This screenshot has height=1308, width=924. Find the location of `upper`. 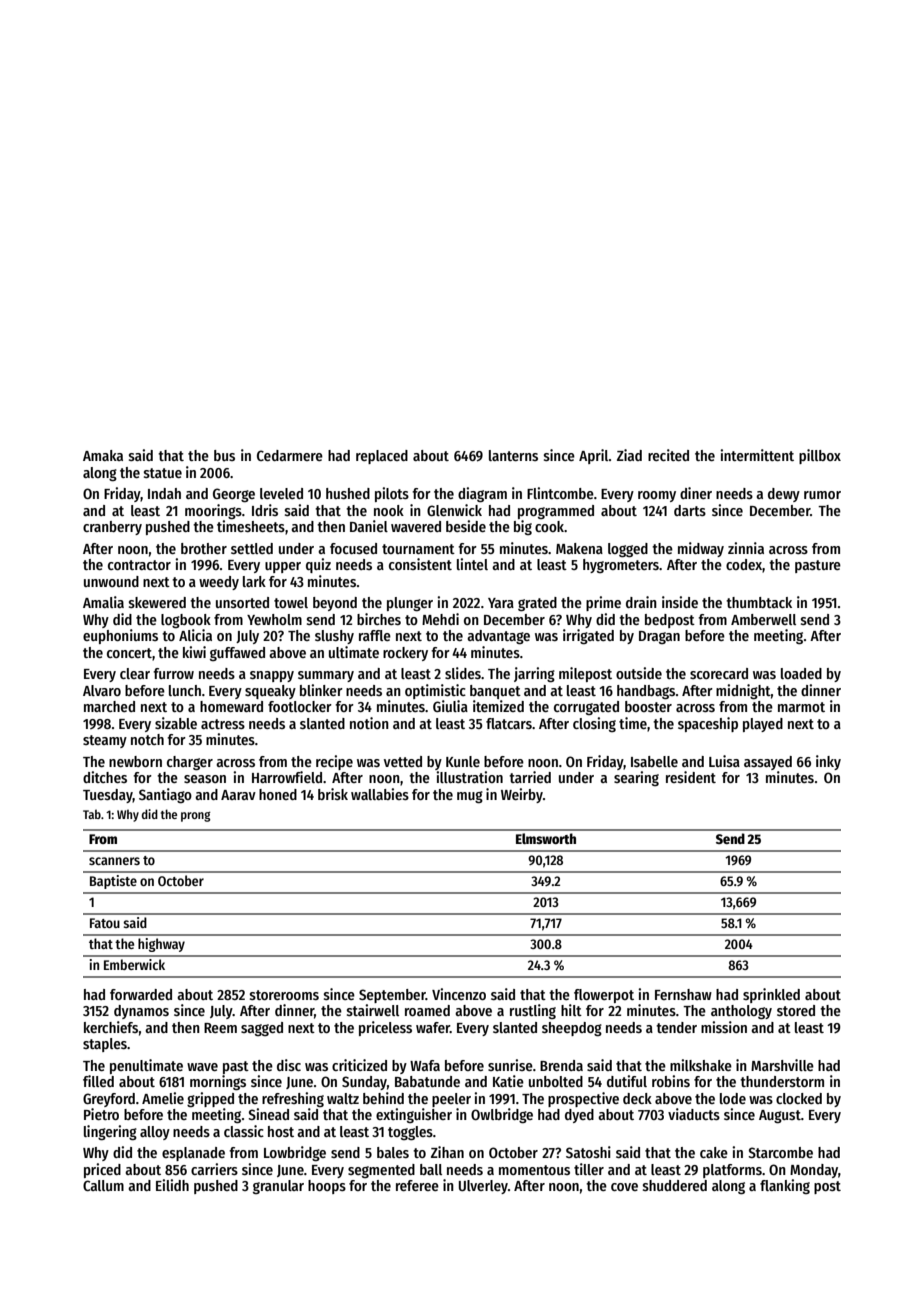

upper is located at coordinates (283, 567).
